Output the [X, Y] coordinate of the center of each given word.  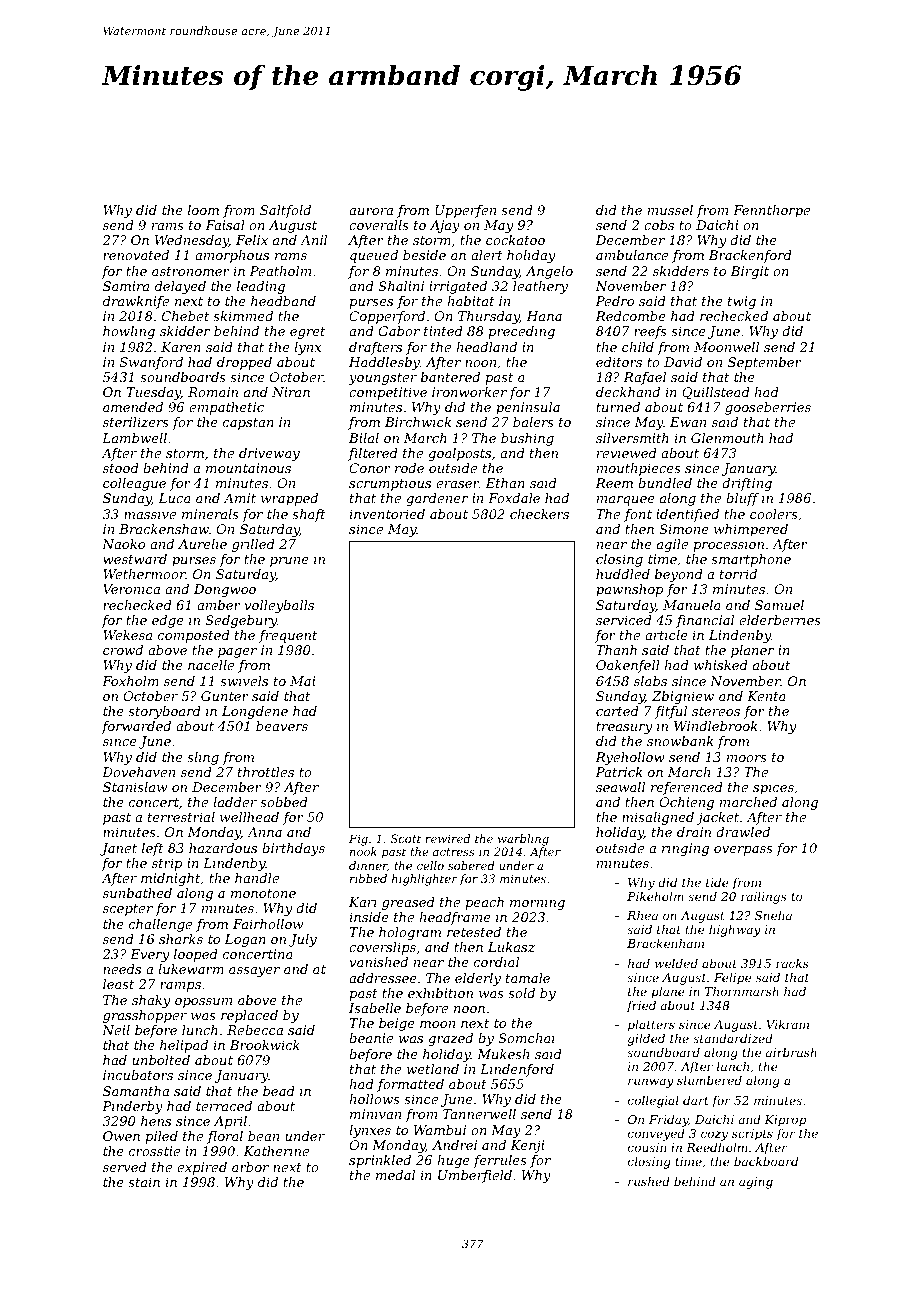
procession [728, 545]
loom [203, 210]
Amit [239, 498]
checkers [539, 514]
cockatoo [515, 240]
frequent [288, 636]
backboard [766, 1161]
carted [617, 711]
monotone [263, 893]
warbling [523, 840]
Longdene [255, 712]
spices [773, 788]
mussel [670, 210]
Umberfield [475, 1176]
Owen [121, 1136]
